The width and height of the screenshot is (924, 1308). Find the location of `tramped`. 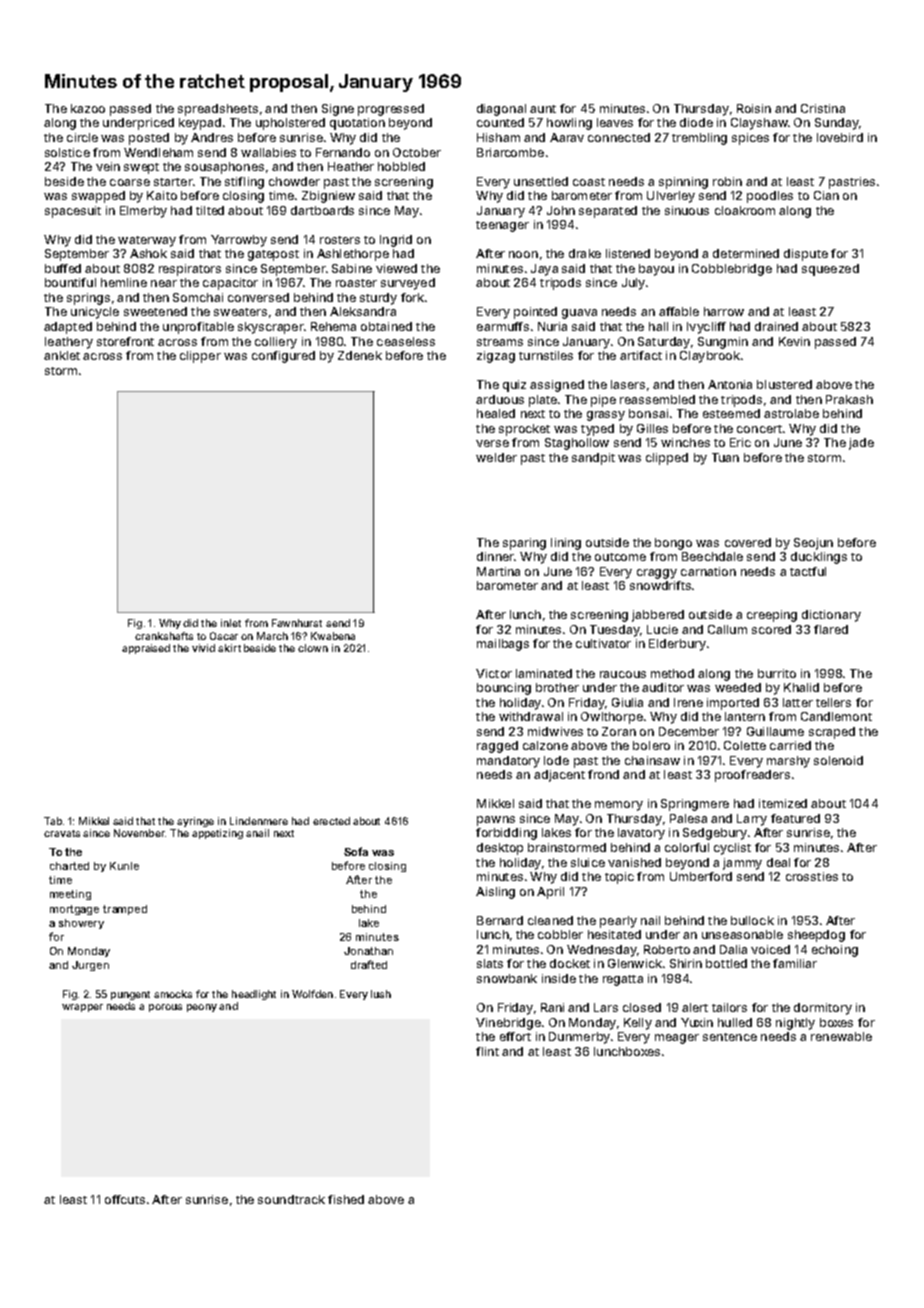

tramped is located at coordinates (125, 910).
